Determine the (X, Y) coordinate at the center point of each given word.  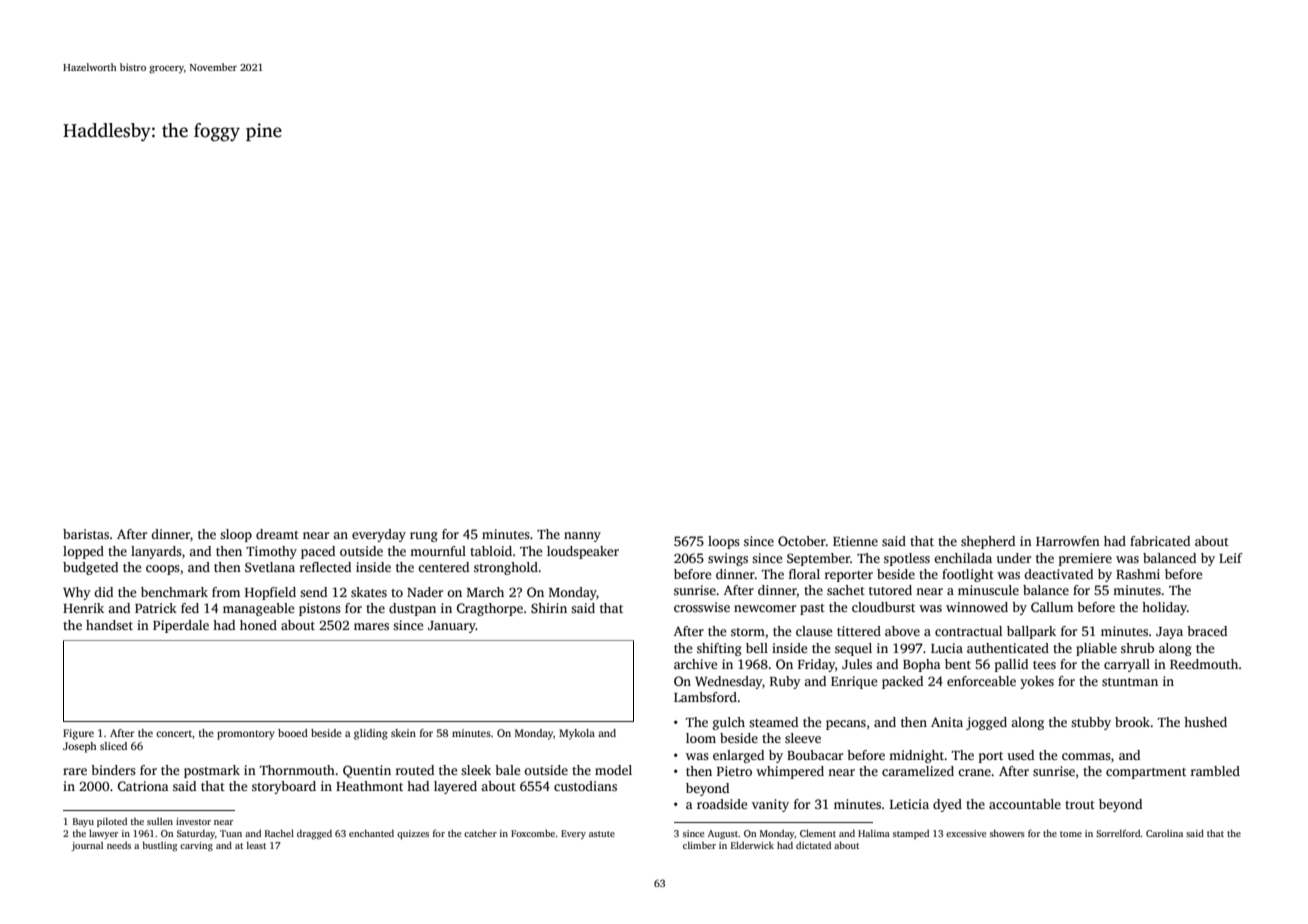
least (256, 845)
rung (424, 537)
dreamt (277, 534)
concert (174, 733)
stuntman (1130, 682)
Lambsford (705, 697)
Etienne (855, 541)
